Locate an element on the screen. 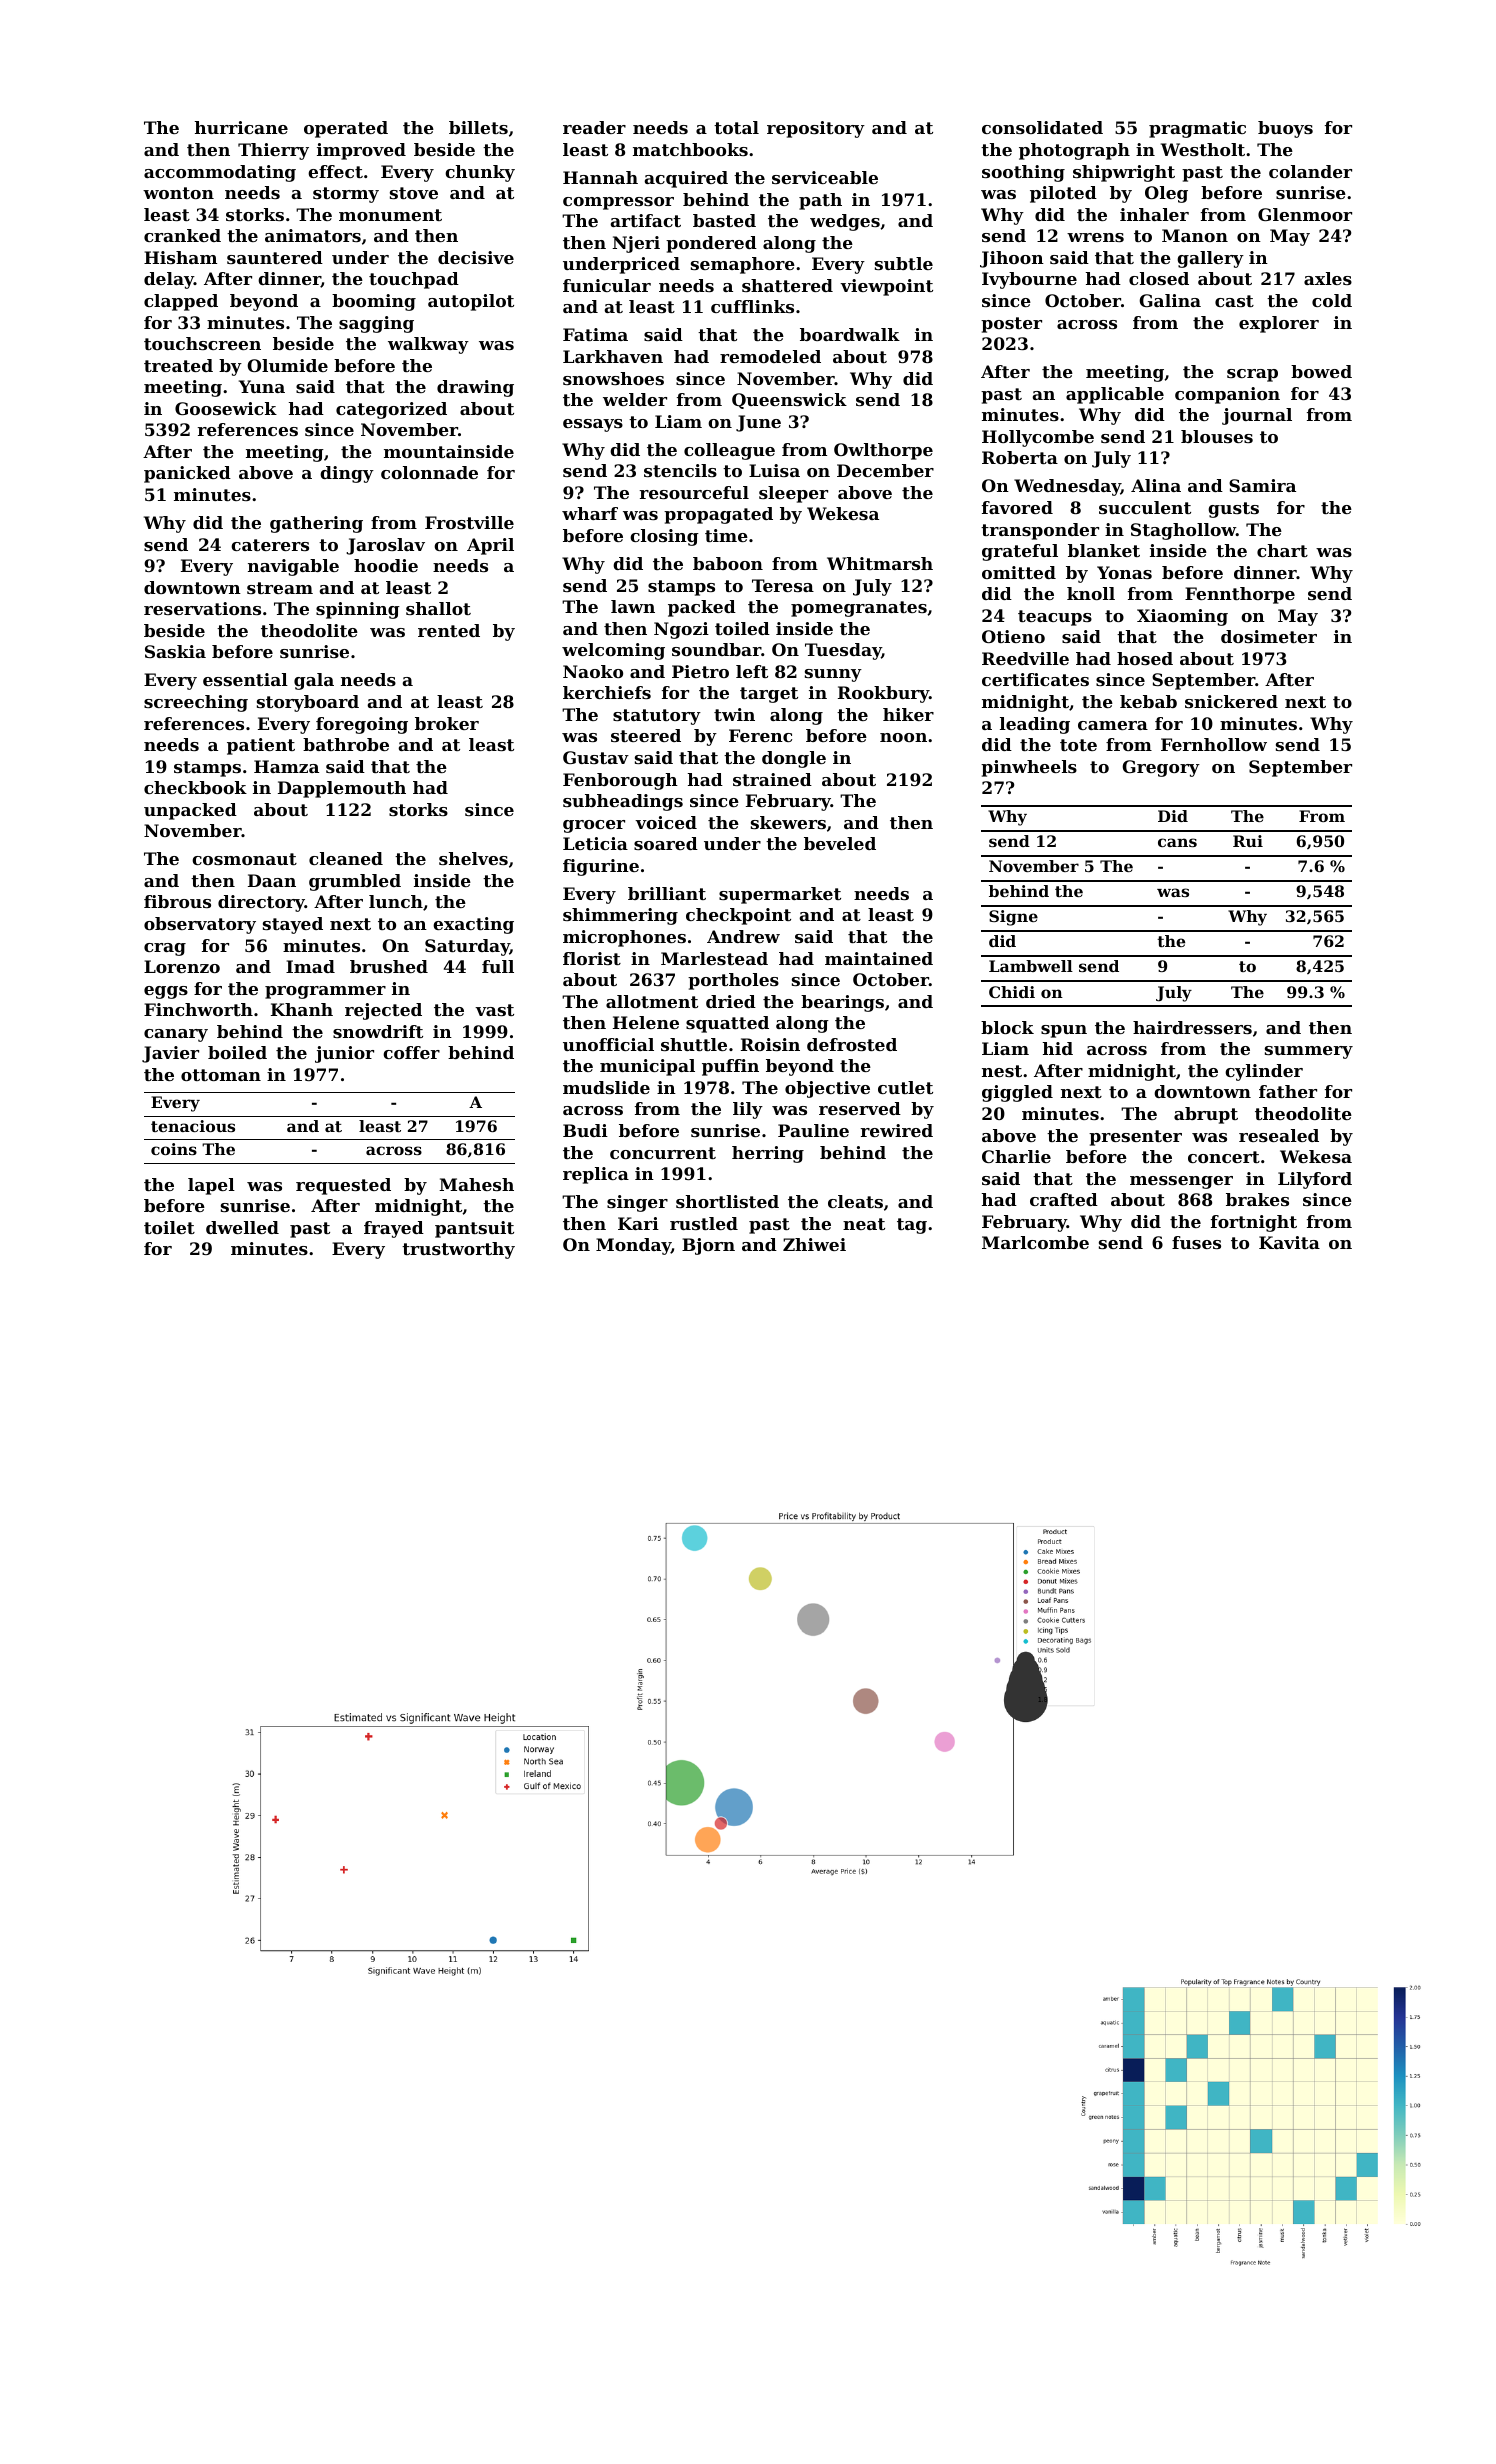  checkpoint is located at coordinates (738, 916).
